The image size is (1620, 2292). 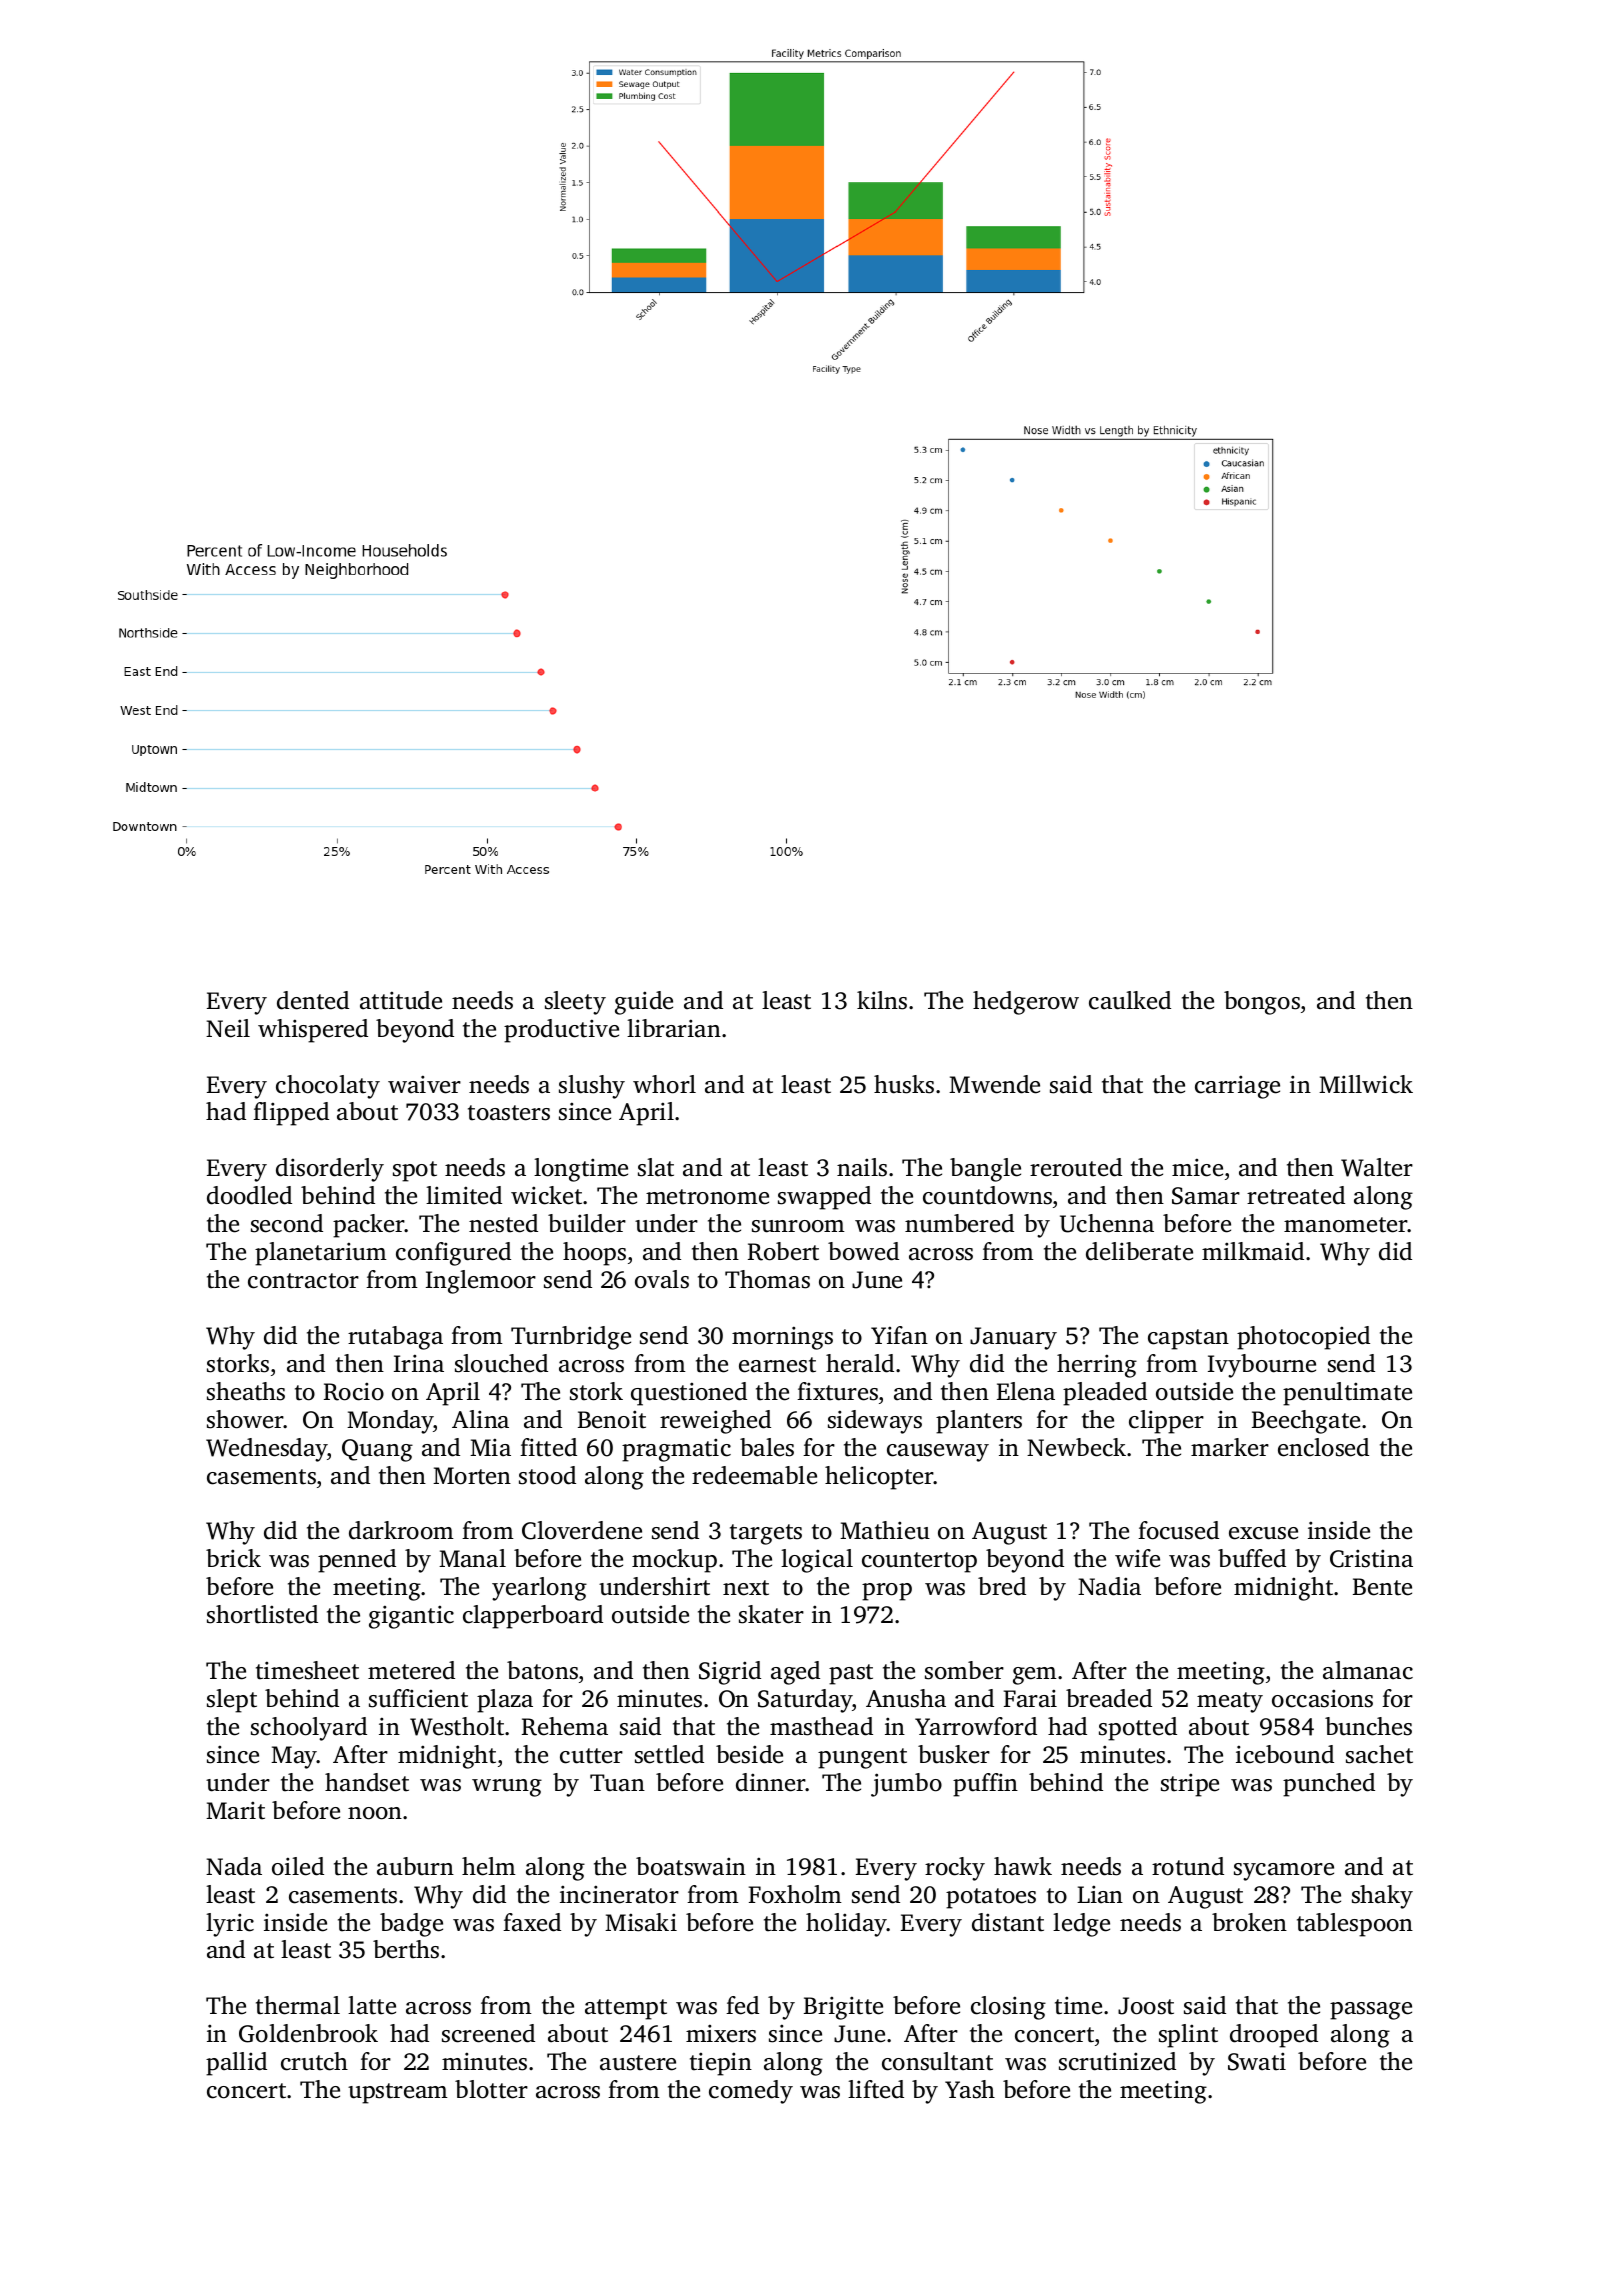 What do you see at coordinates (236, 2064) in the screenshot?
I see `pallid` at bounding box center [236, 2064].
